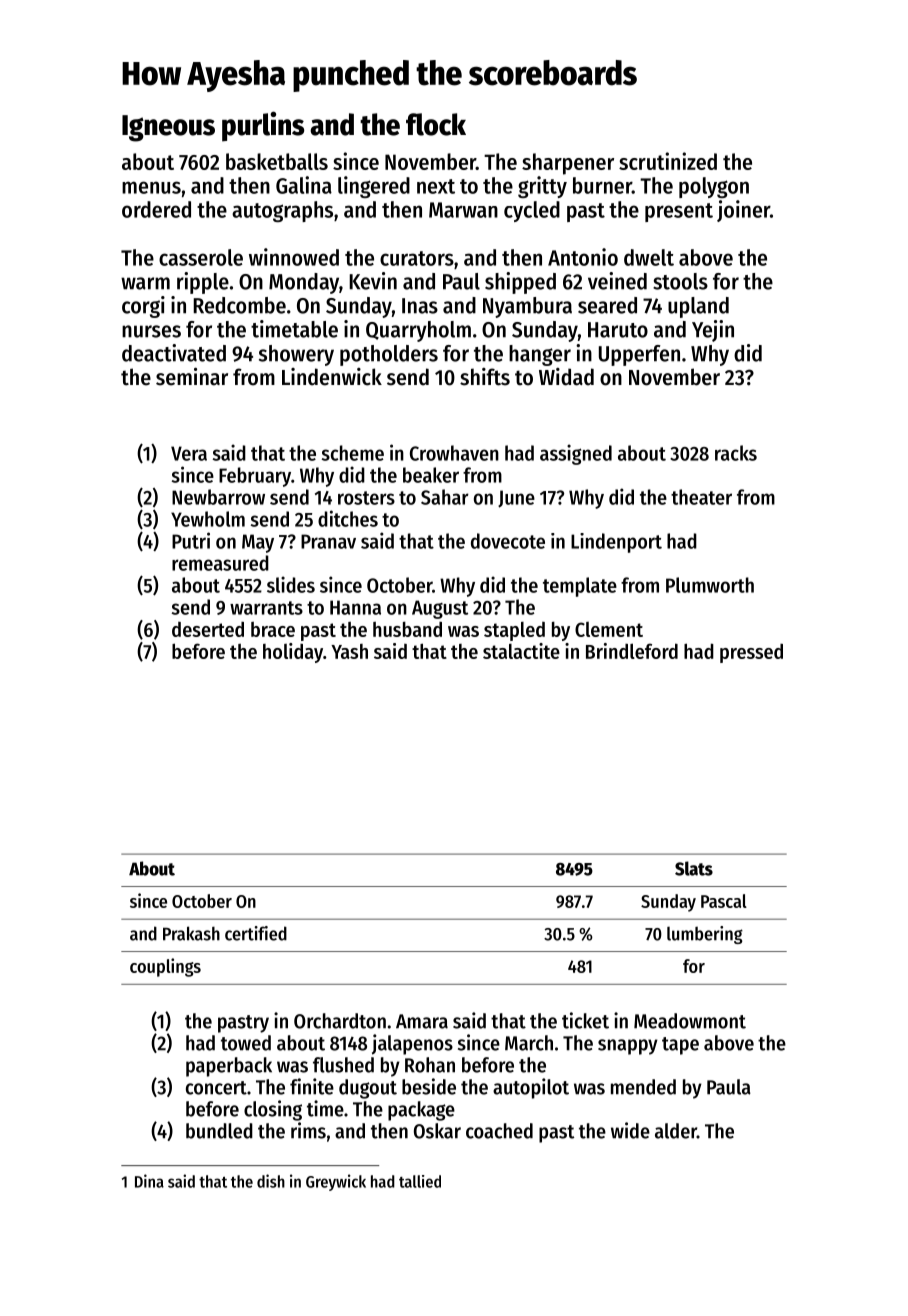 This screenshot has width=908, height=1316. What do you see at coordinates (149, 1181) in the screenshot?
I see `Dina` at bounding box center [149, 1181].
